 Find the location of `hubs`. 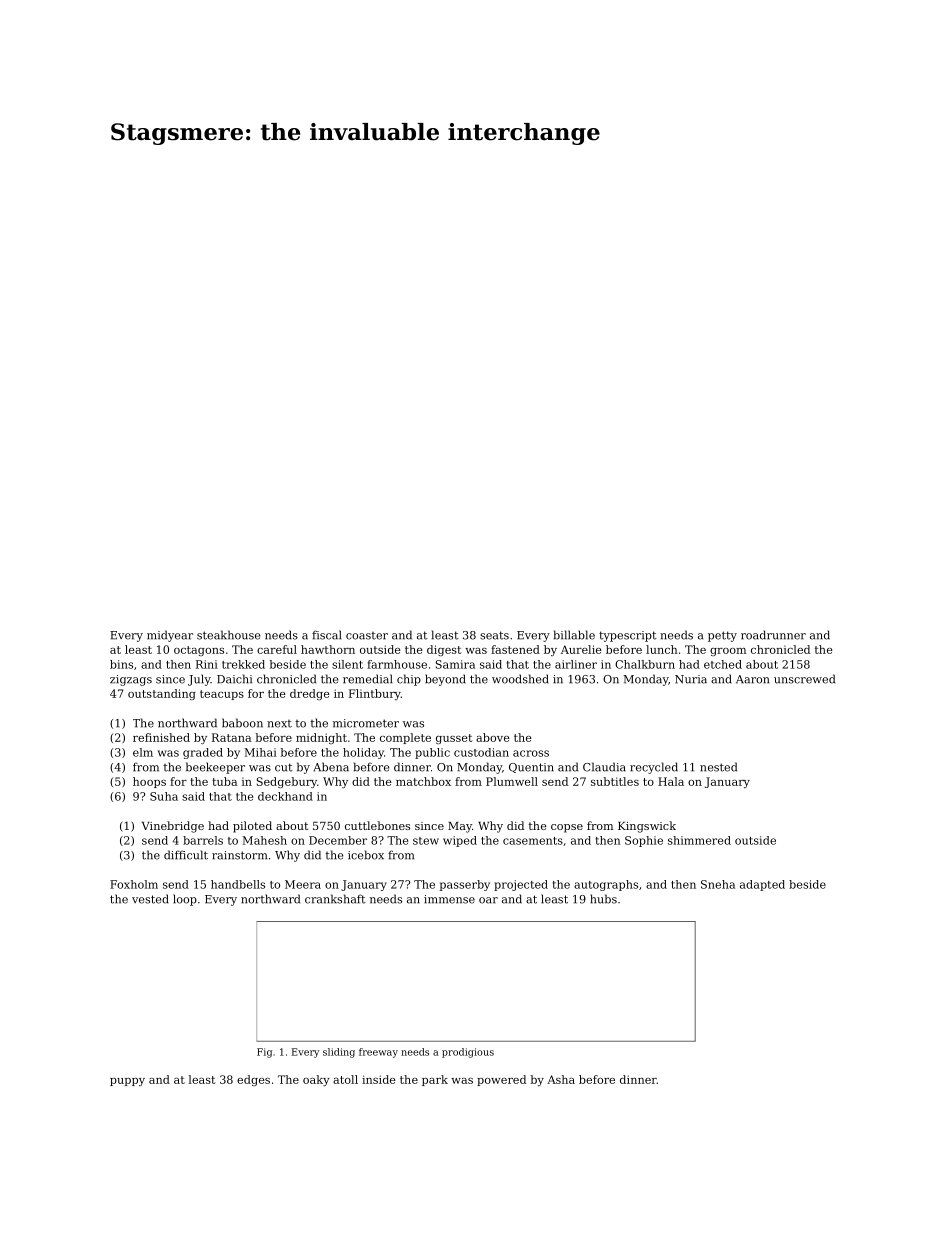

hubs is located at coordinates (603, 899).
